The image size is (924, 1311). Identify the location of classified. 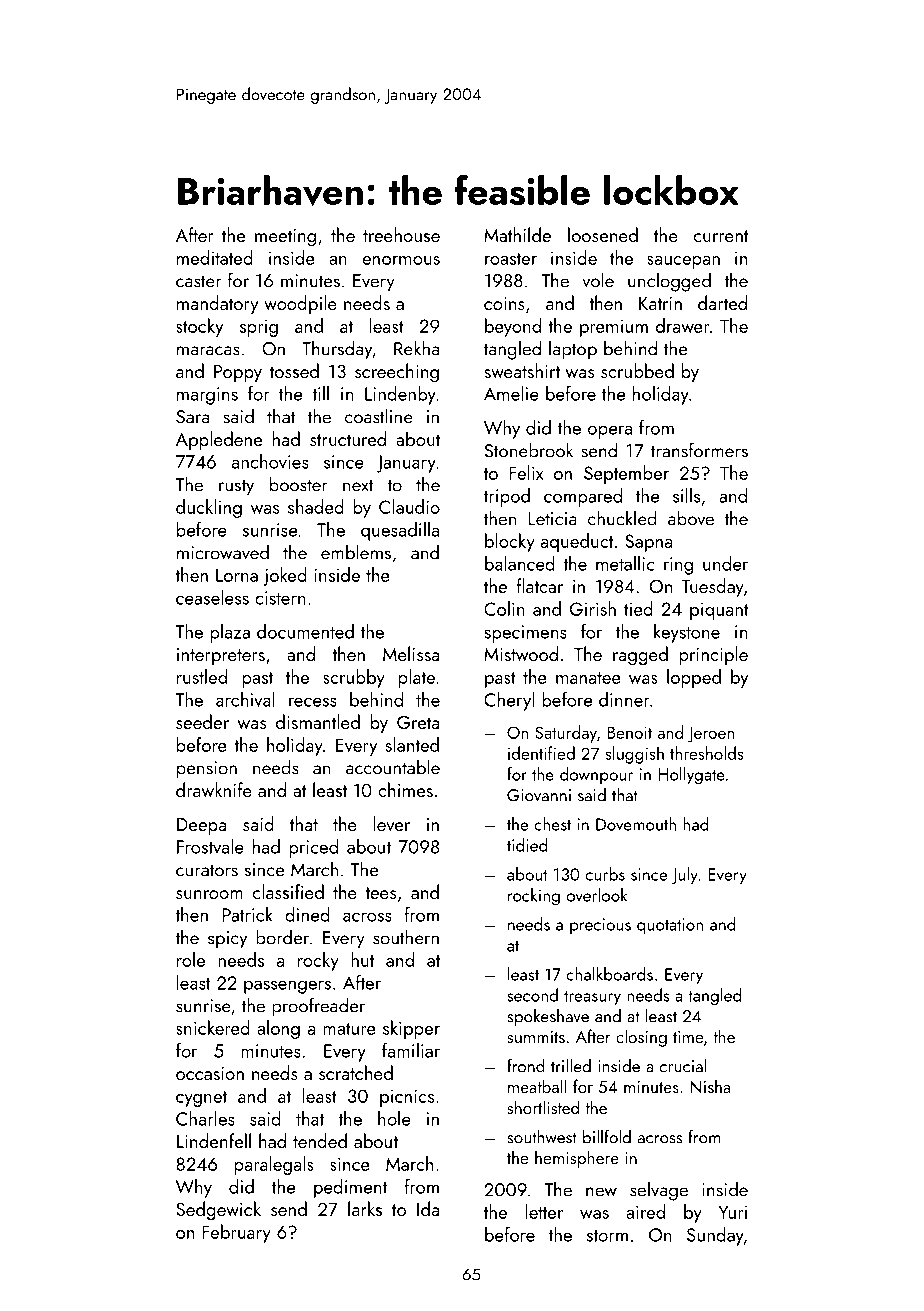
(288, 891).
